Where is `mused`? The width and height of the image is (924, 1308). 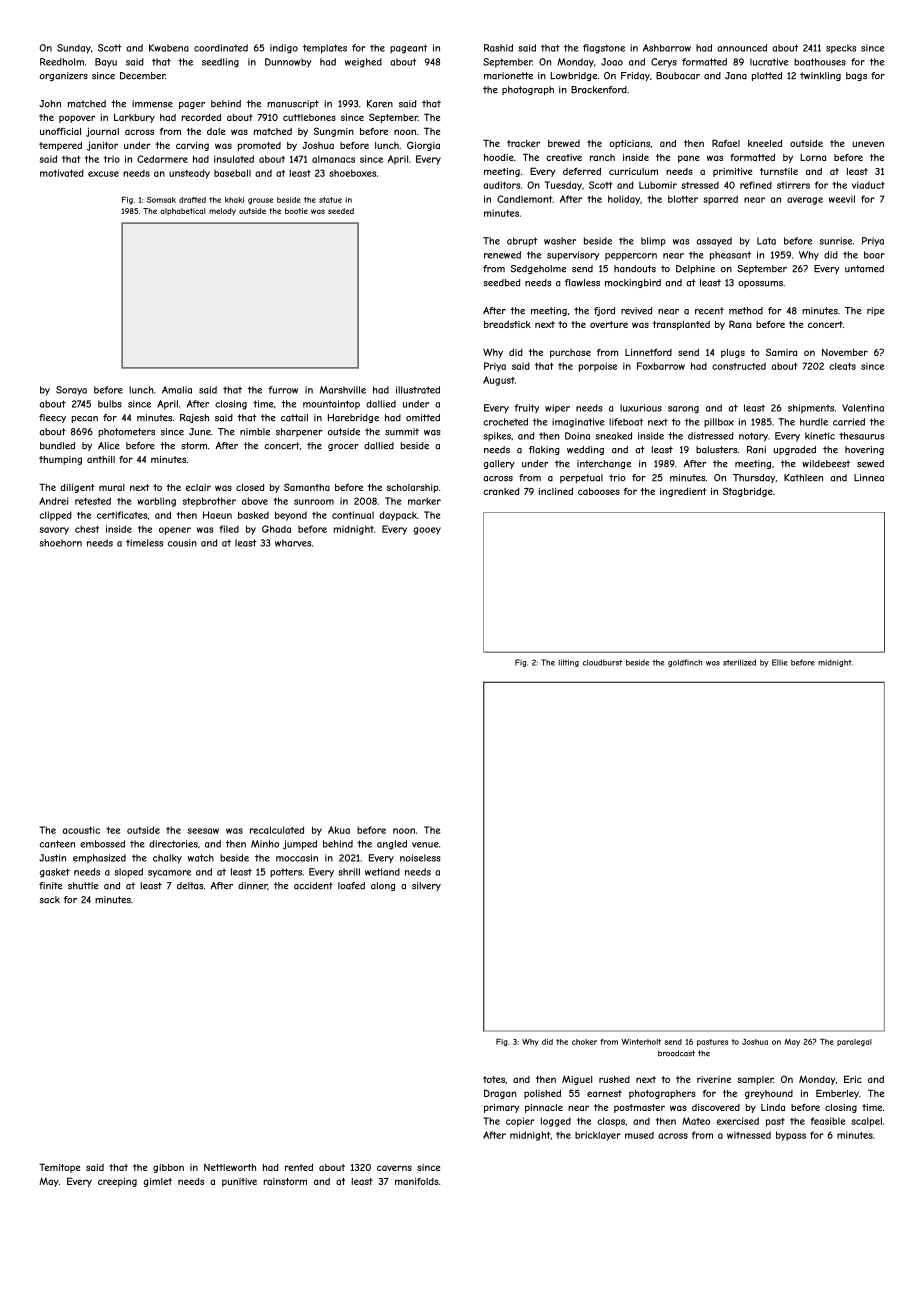
mused is located at coordinates (639, 1135).
